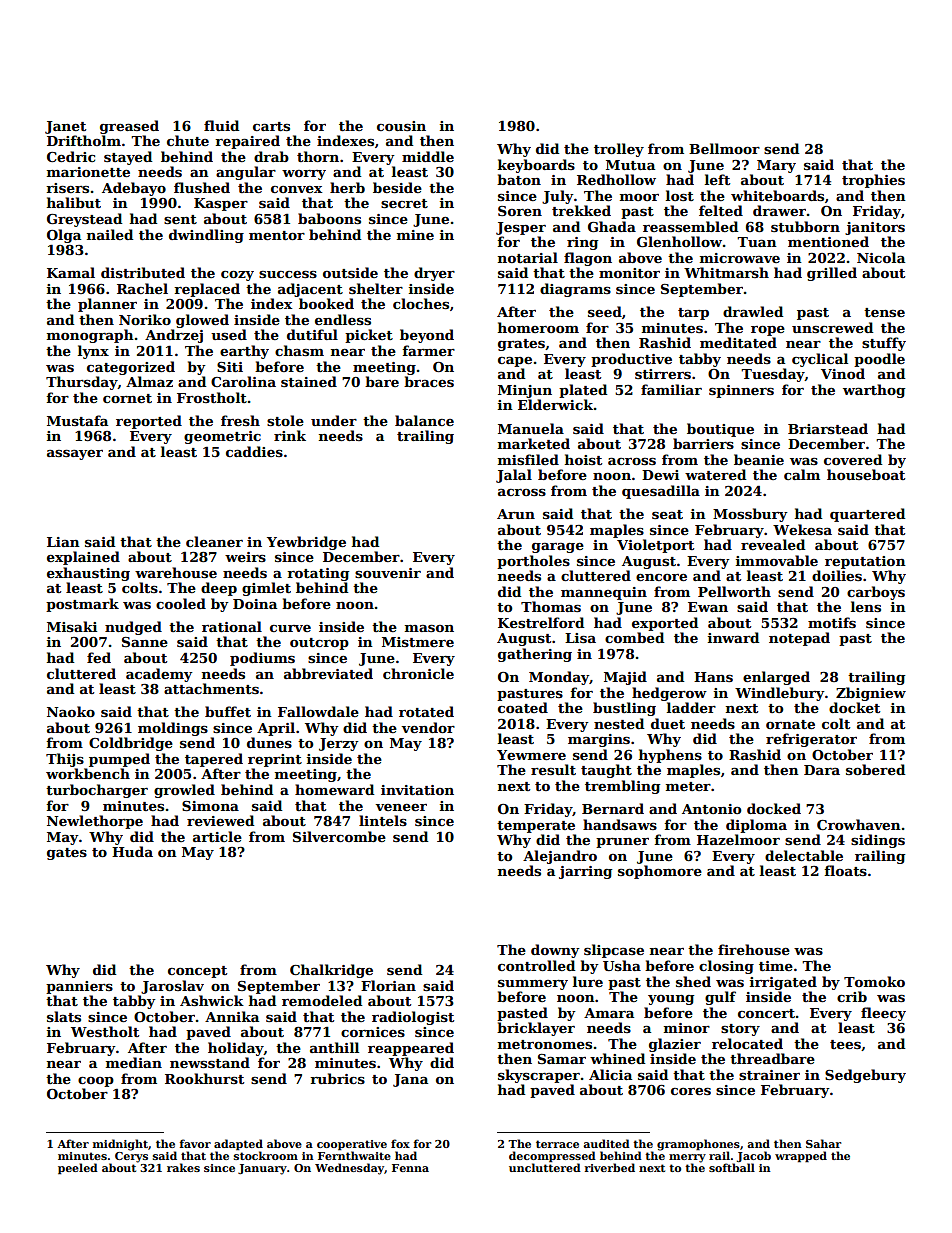 The width and height of the screenshot is (952, 1233). Describe the element at coordinates (78, 1169) in the screenshot. I see `peeled` at that location.
